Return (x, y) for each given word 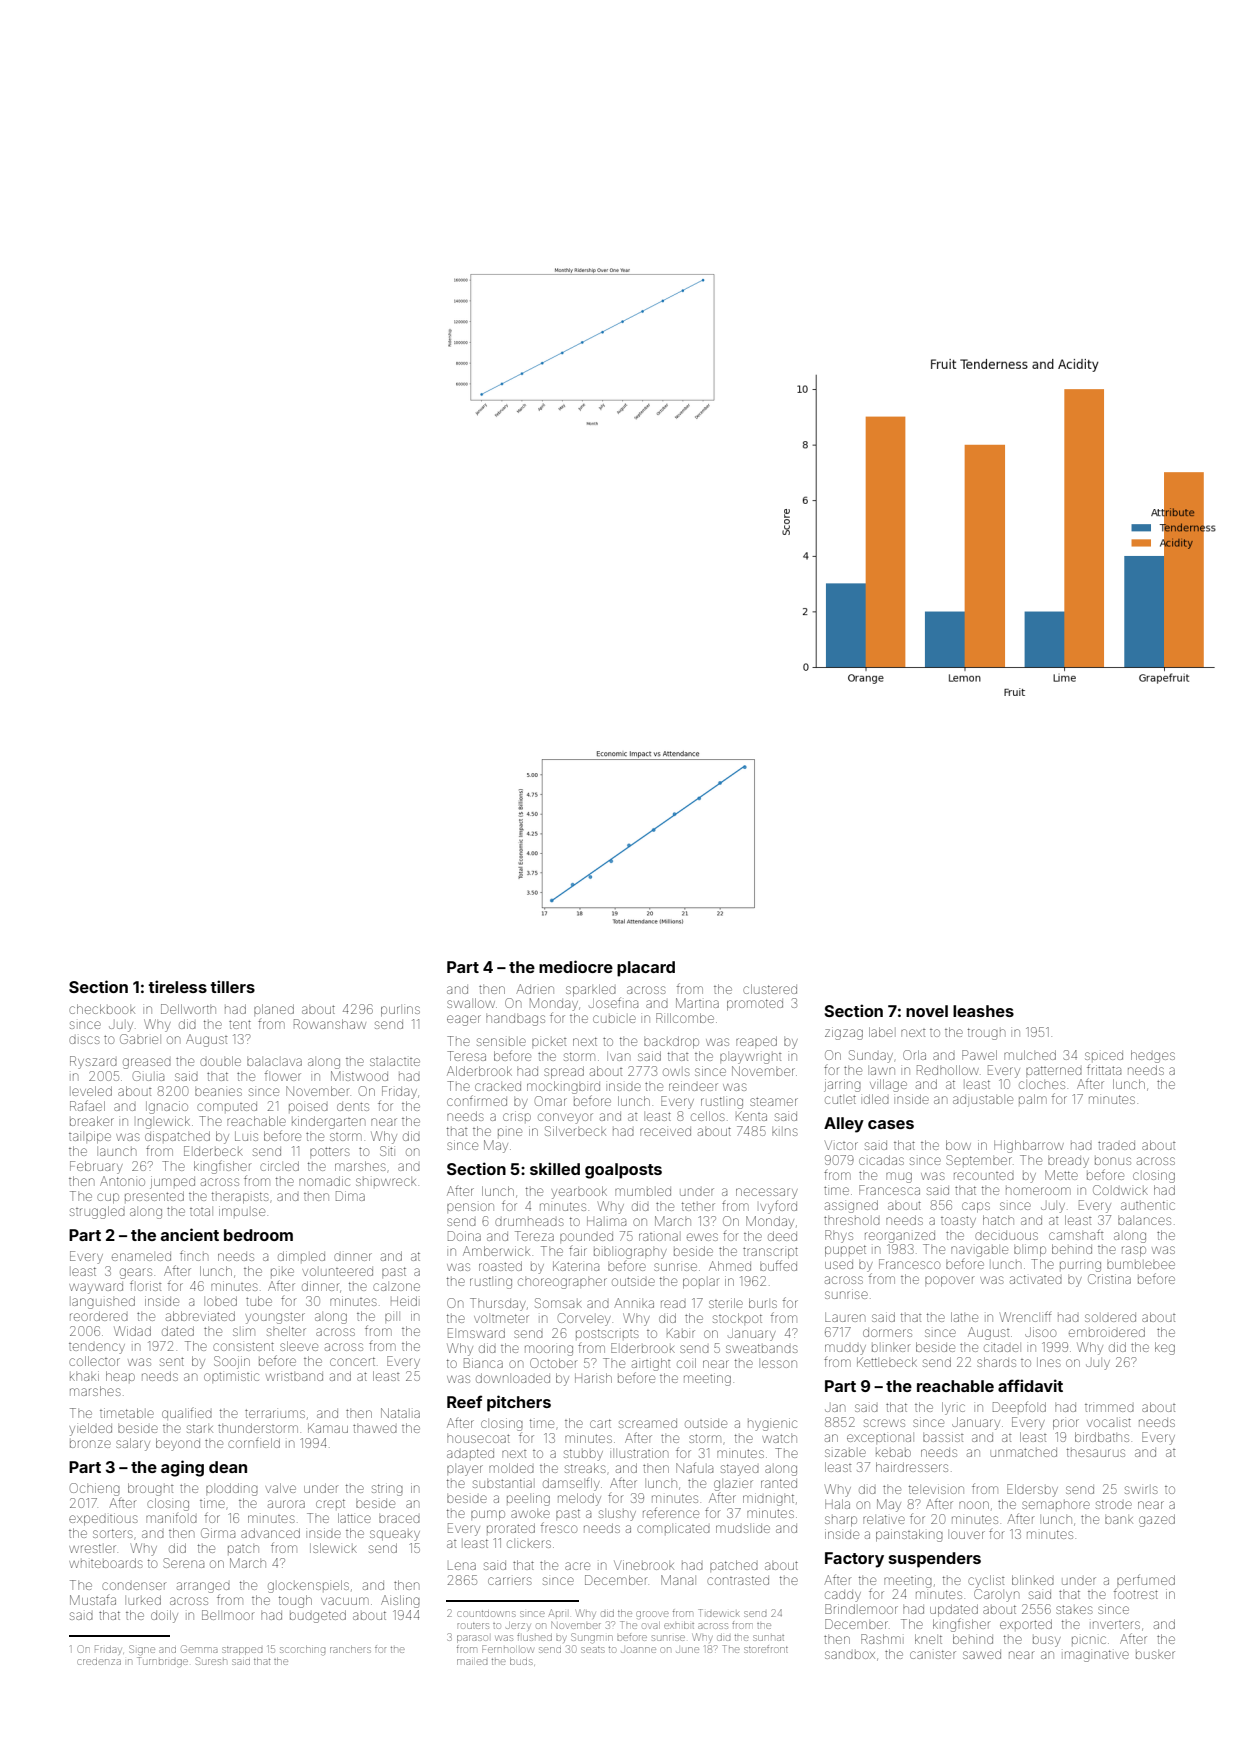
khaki (84, 1376)
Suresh (211, 1661)
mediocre (576, 966)
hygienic (772, 1424)
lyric (953, 1408)
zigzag (844, 1033)
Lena (462, 1566)
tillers (232, 986)
